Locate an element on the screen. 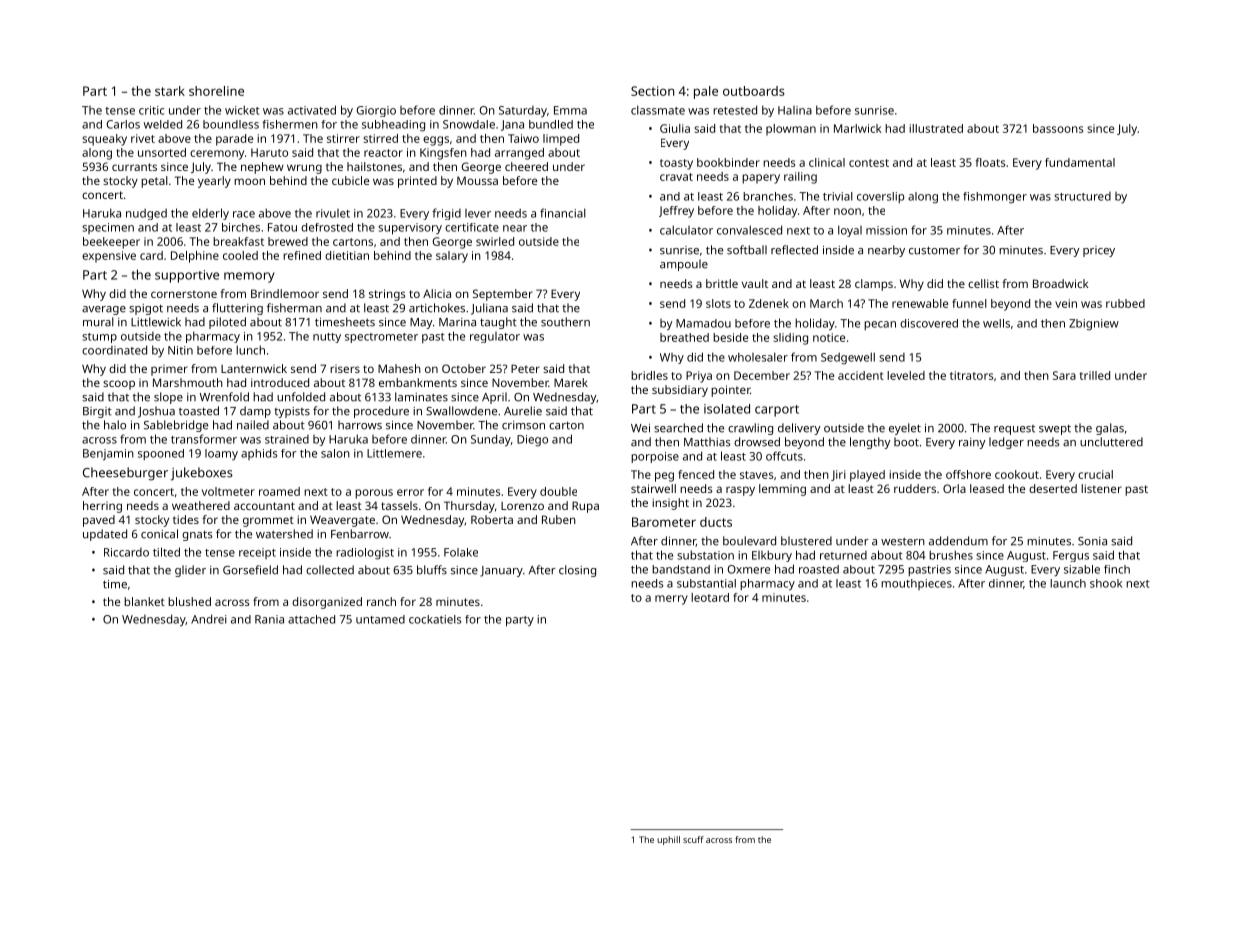 The image size is (1233, 952). addendum is located at coordinates (958, 541).
